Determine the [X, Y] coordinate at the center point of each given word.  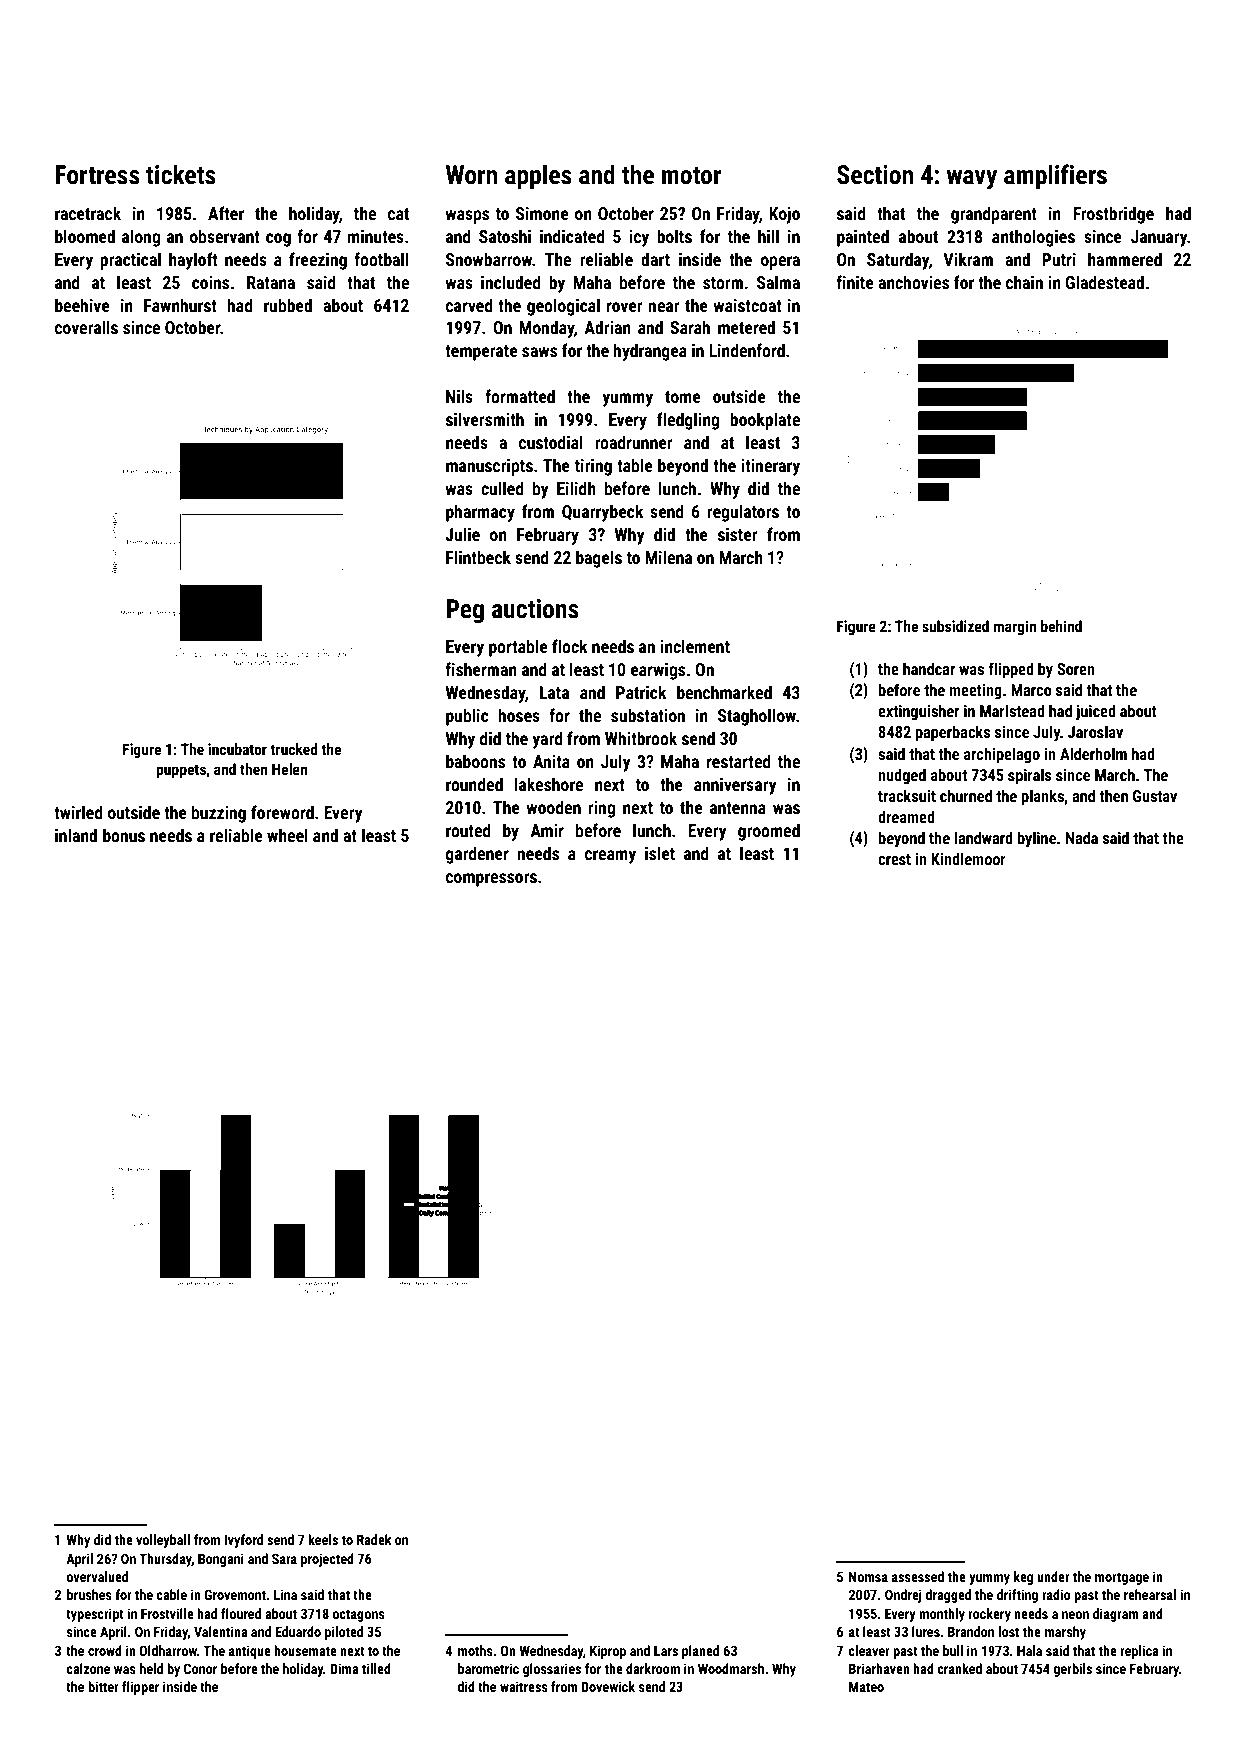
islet [660, 853]
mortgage [1122, 1578]
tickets [181, 174]
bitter [103, 1686]
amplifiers [1055, 177]
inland [76, 835]
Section [875, 175]
